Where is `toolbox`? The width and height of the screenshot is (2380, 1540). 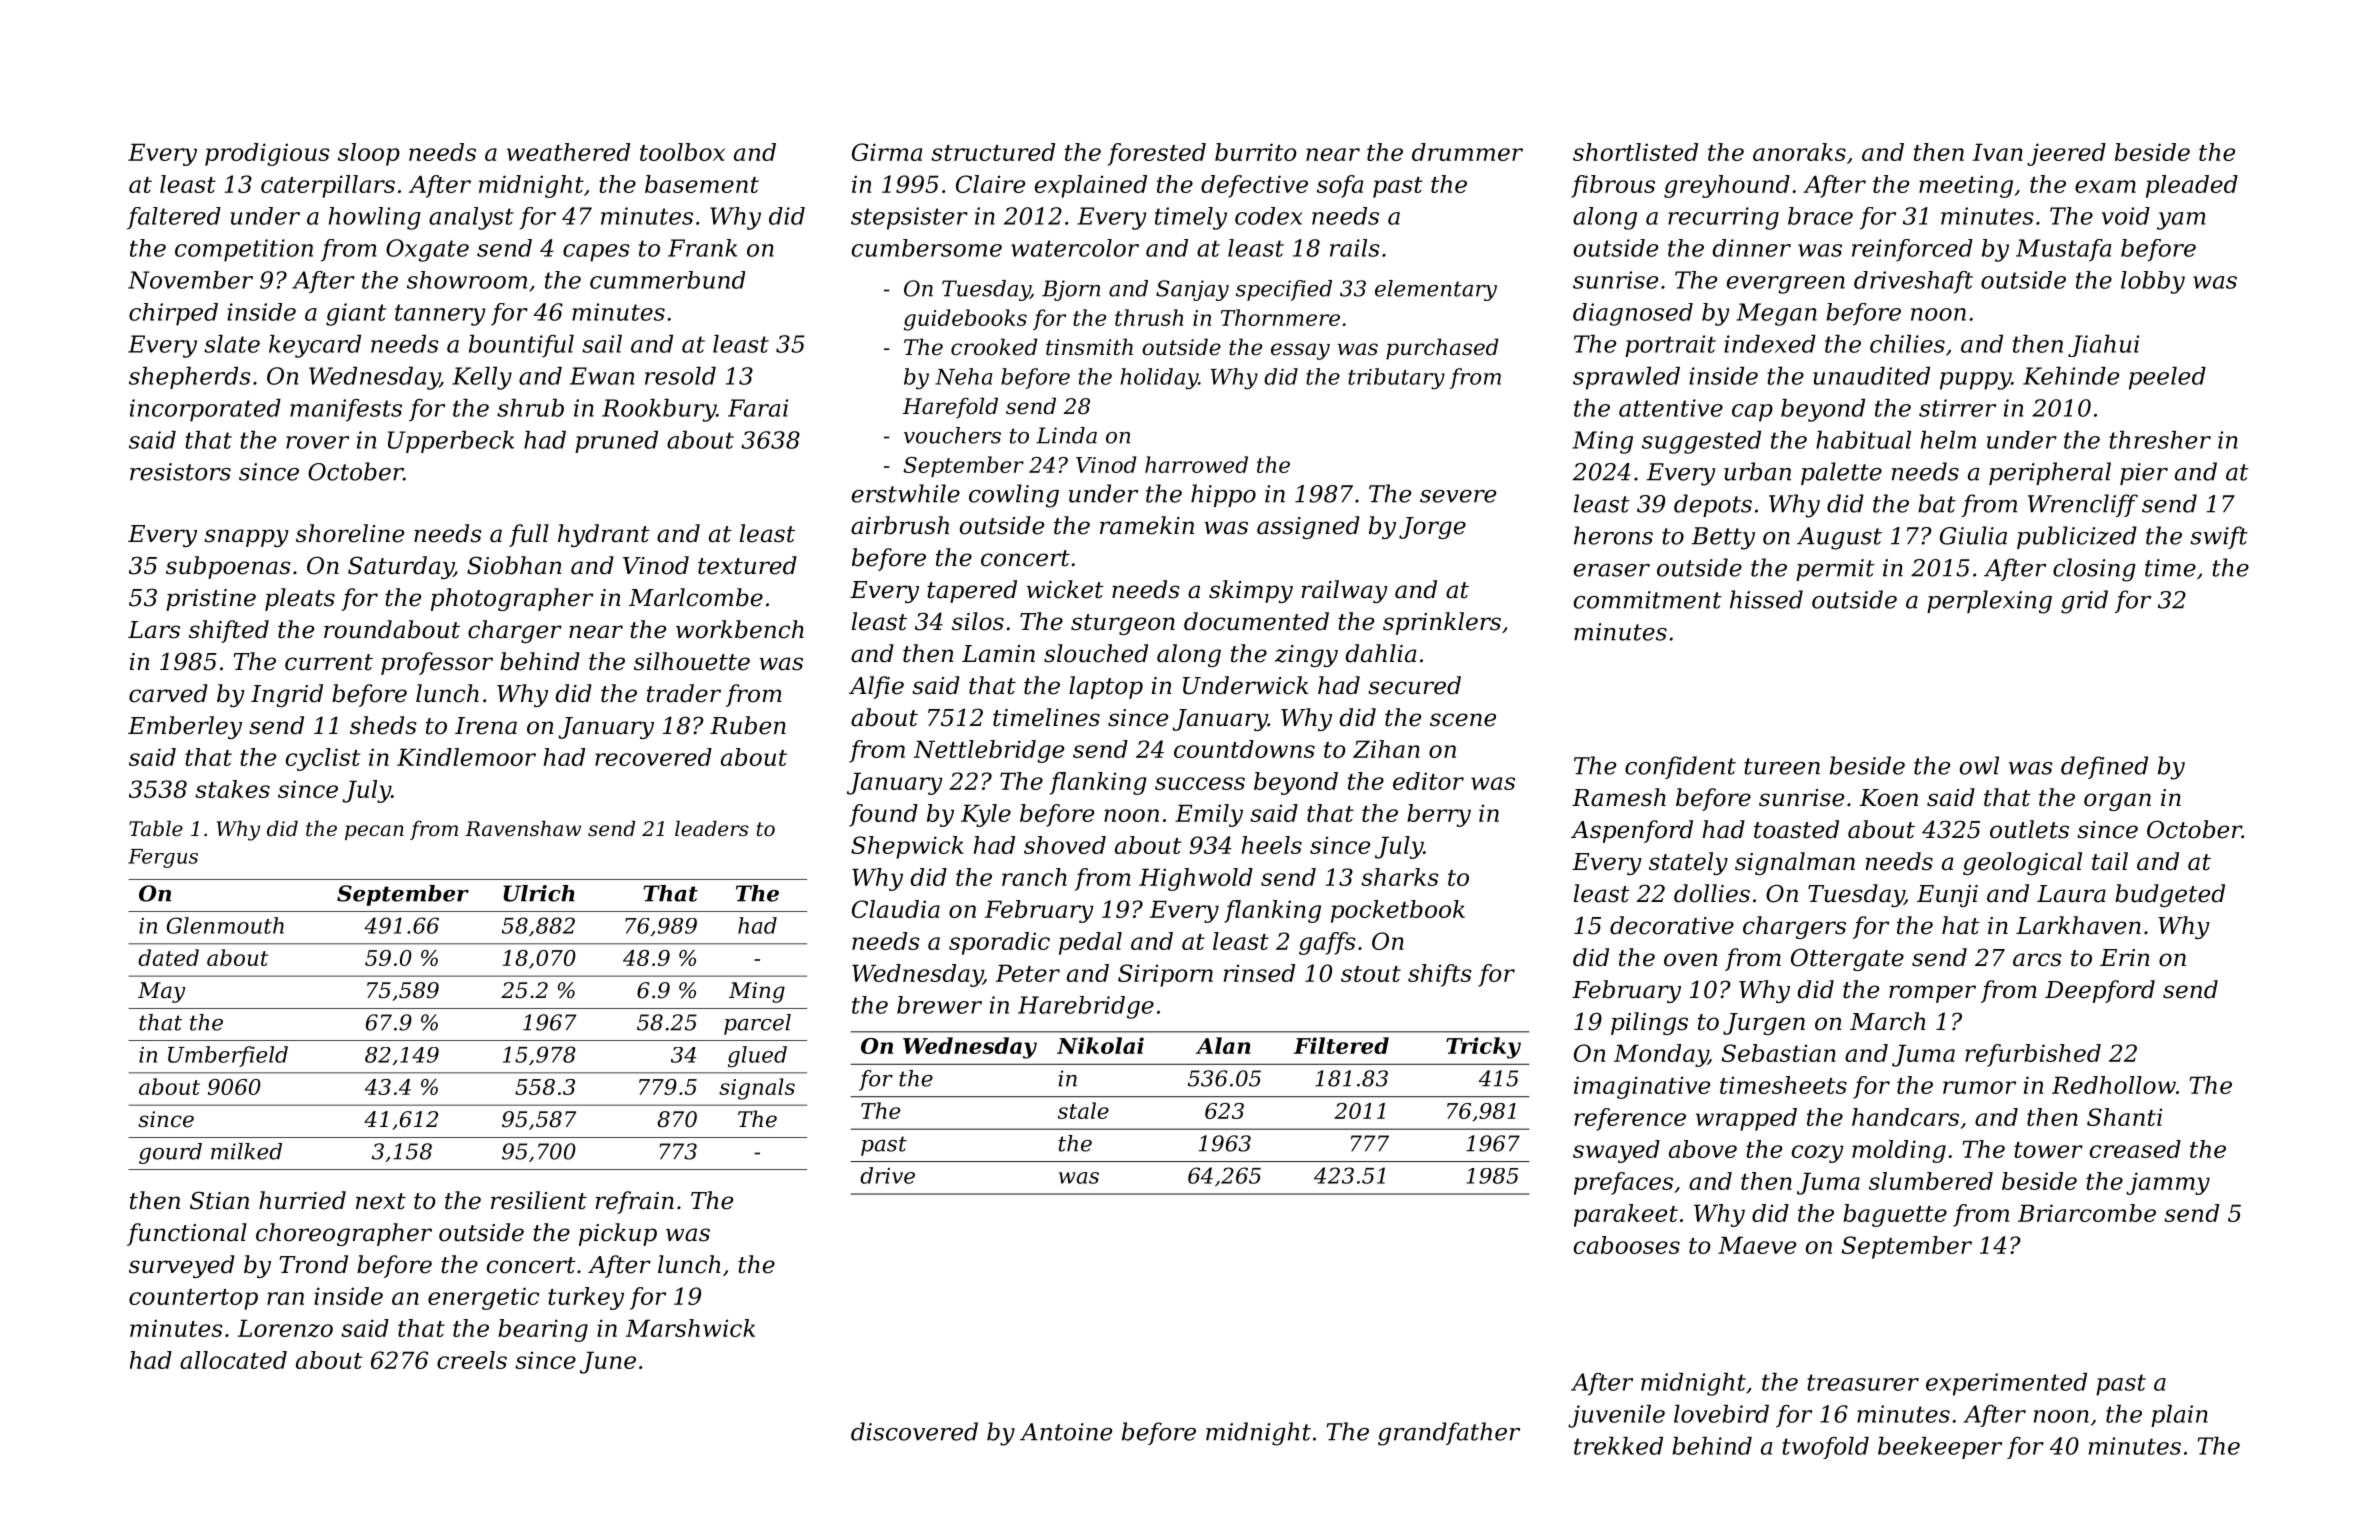 toolbox is located at coordinates (682, 152).
